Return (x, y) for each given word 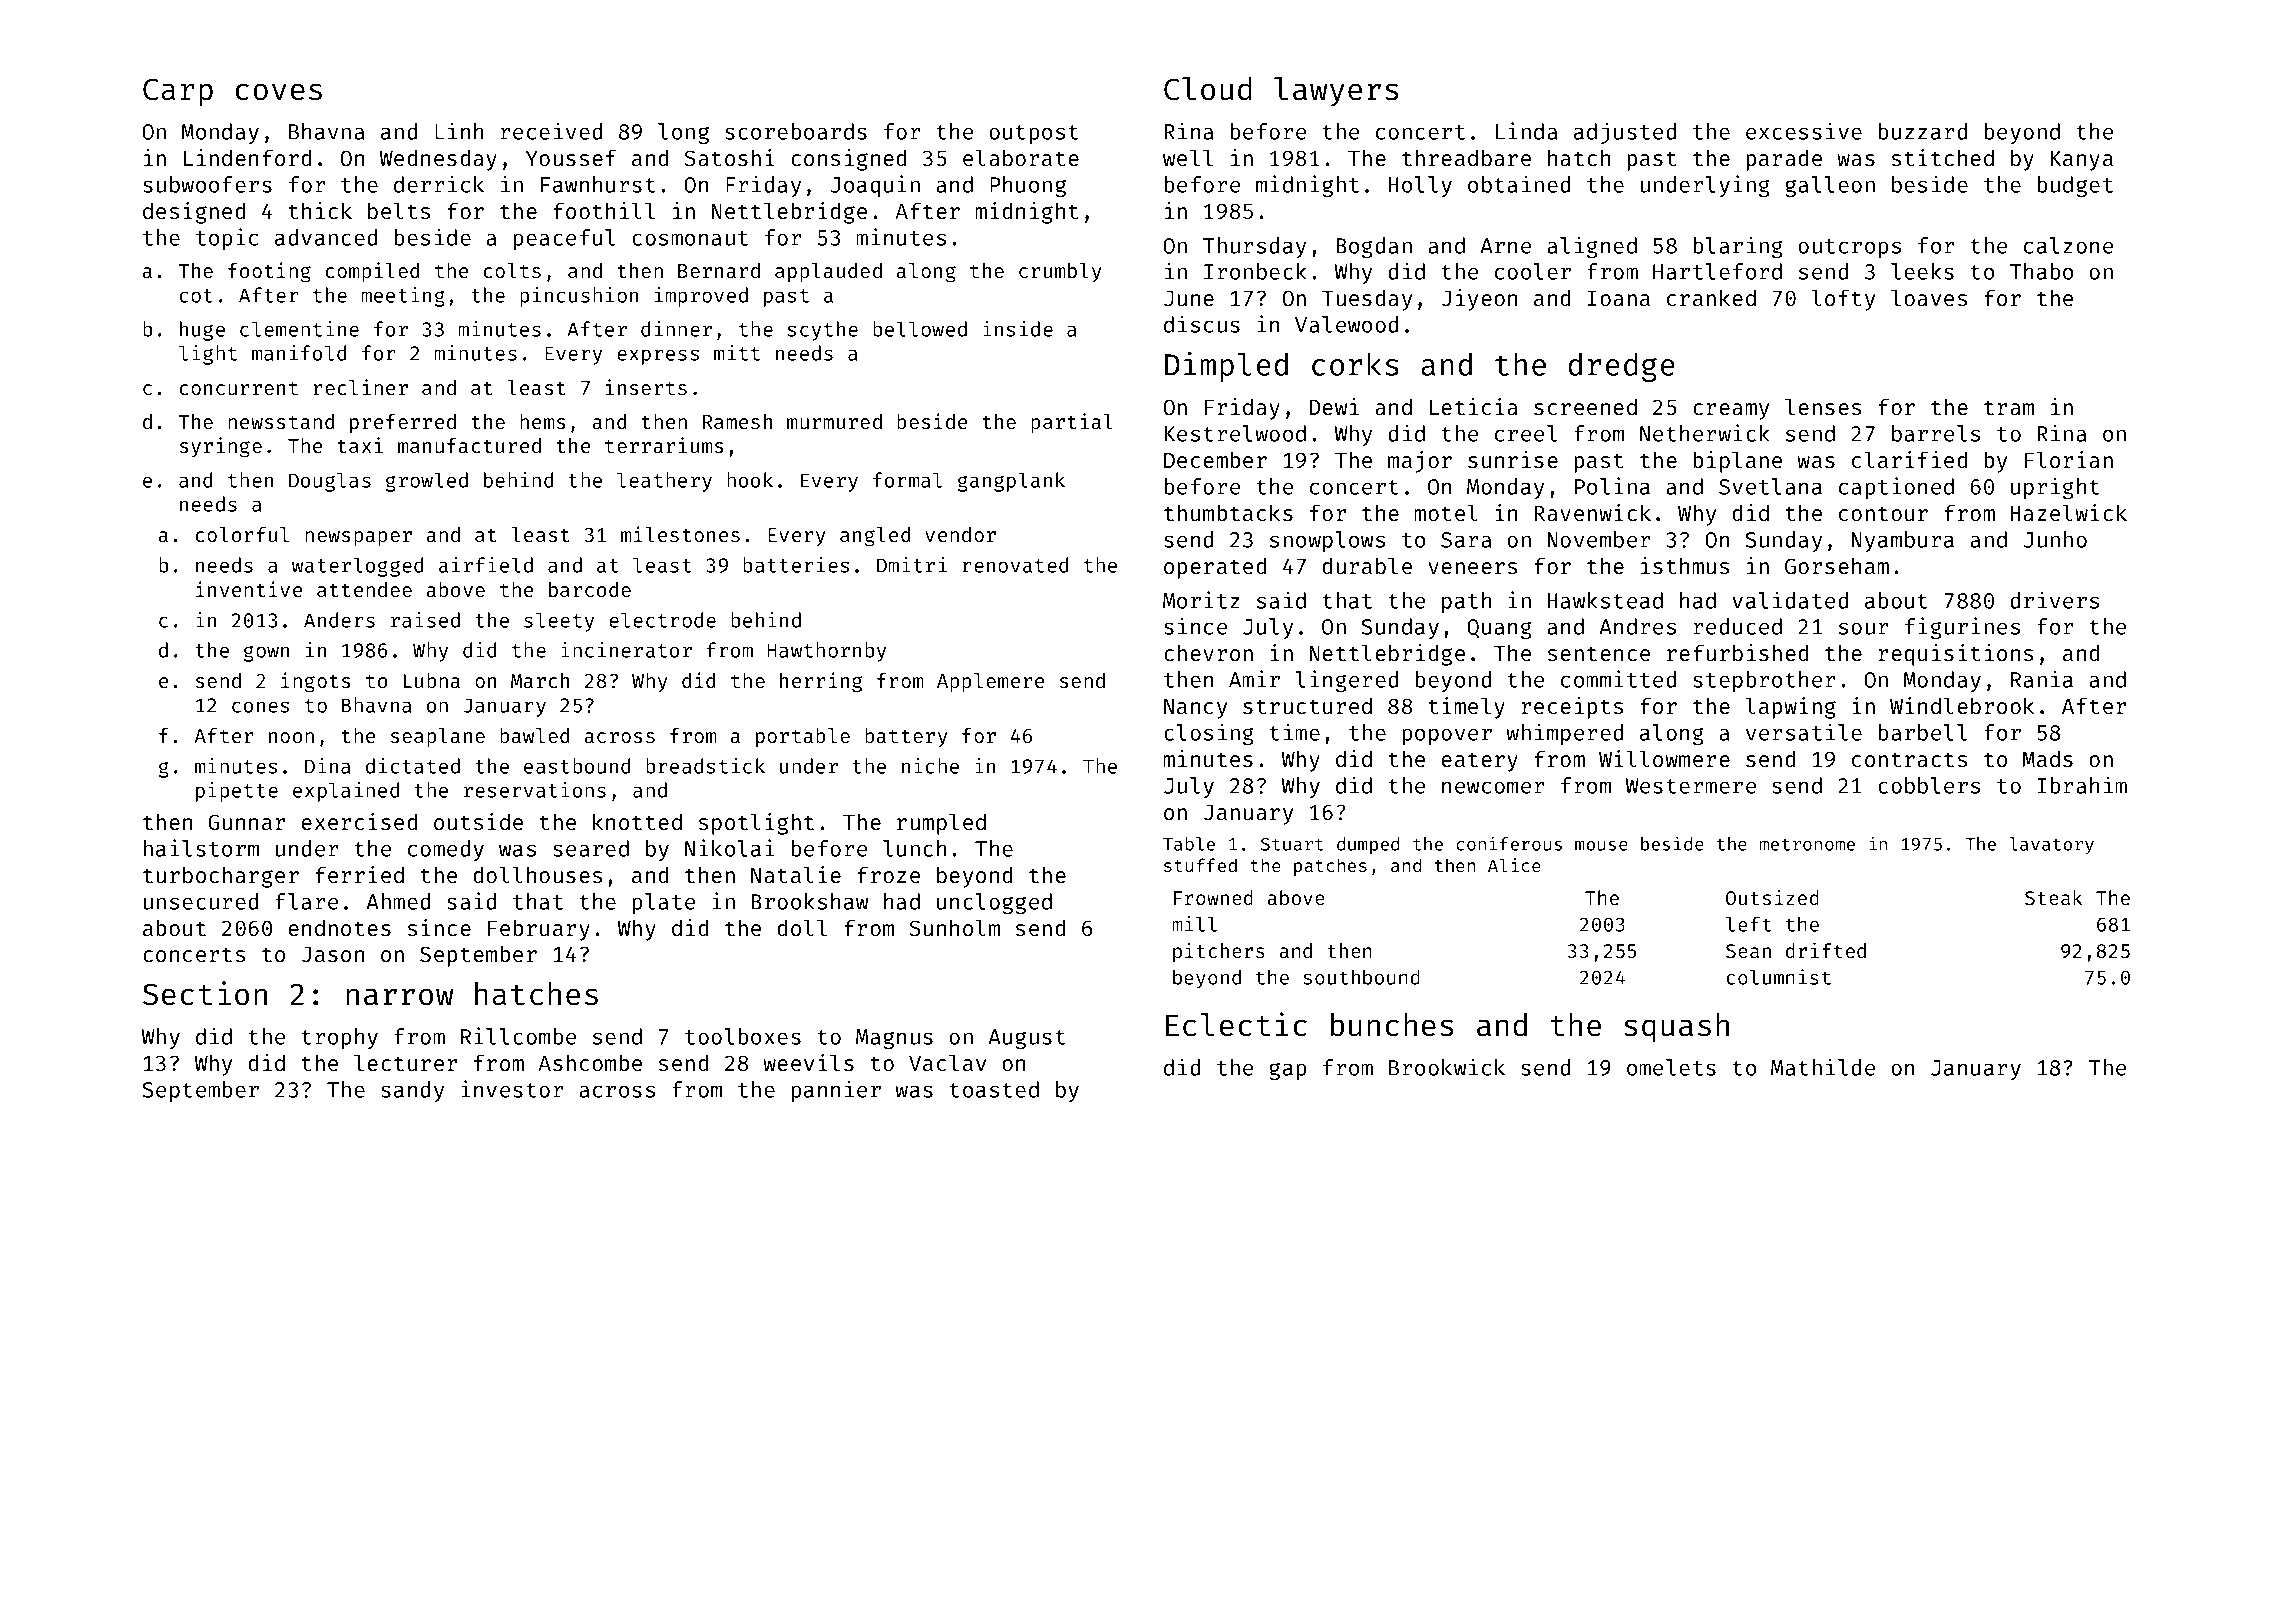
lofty (1843, 300)
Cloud (1208, 89)
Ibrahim (2082, 785)
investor (512, 1089)
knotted (637, 821)
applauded (828, 272)
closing (1209, 734)
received (551, 131)
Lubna (432, 680)
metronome (1807, 845)
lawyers (1336, 92)
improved (701, 297)
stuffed (1200, 865)
